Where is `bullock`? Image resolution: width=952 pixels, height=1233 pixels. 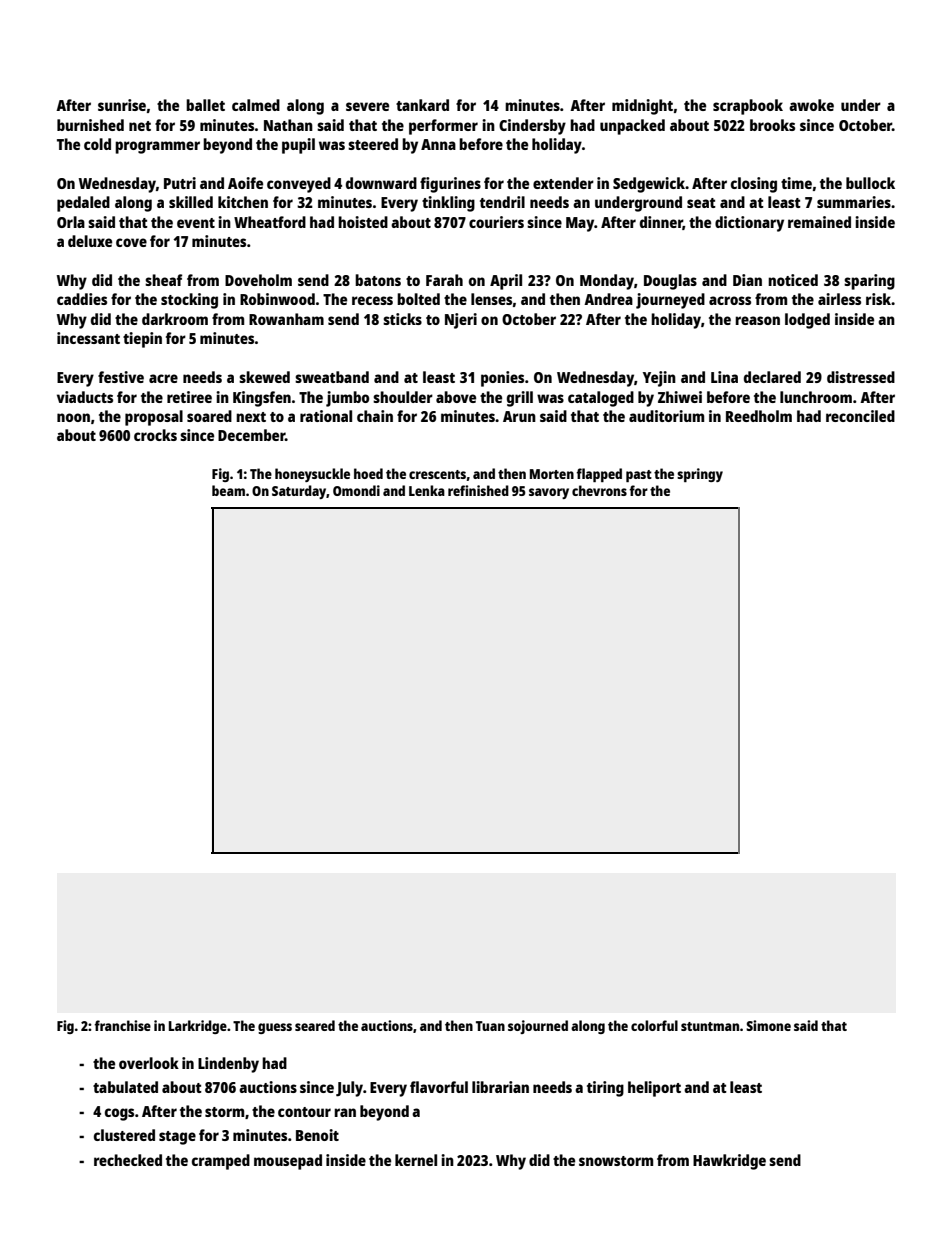
bullock is located at coordinates (870, 183).
